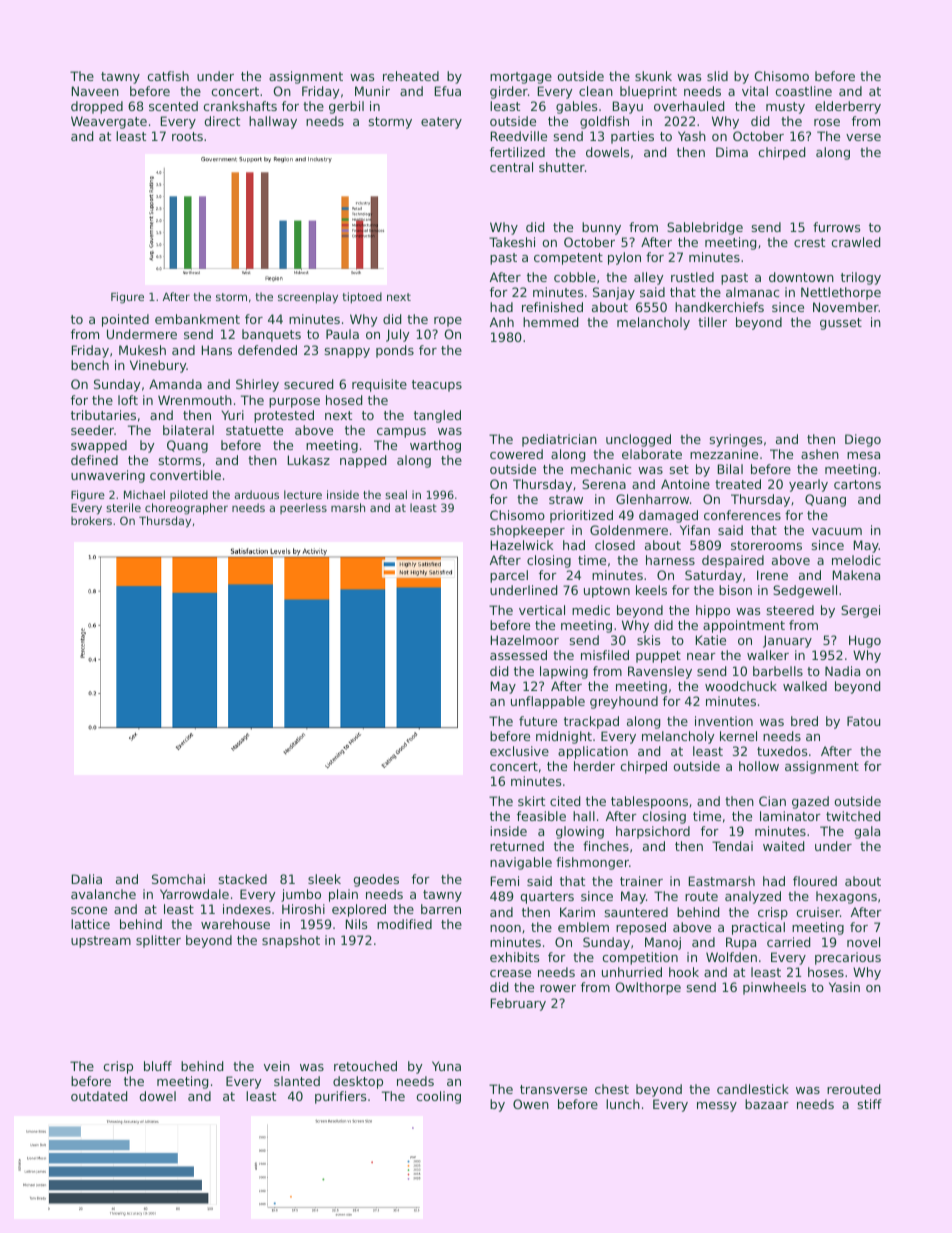  Describe the element at coordinates (550, 322) in the page. I see `hemmed` at that location.
